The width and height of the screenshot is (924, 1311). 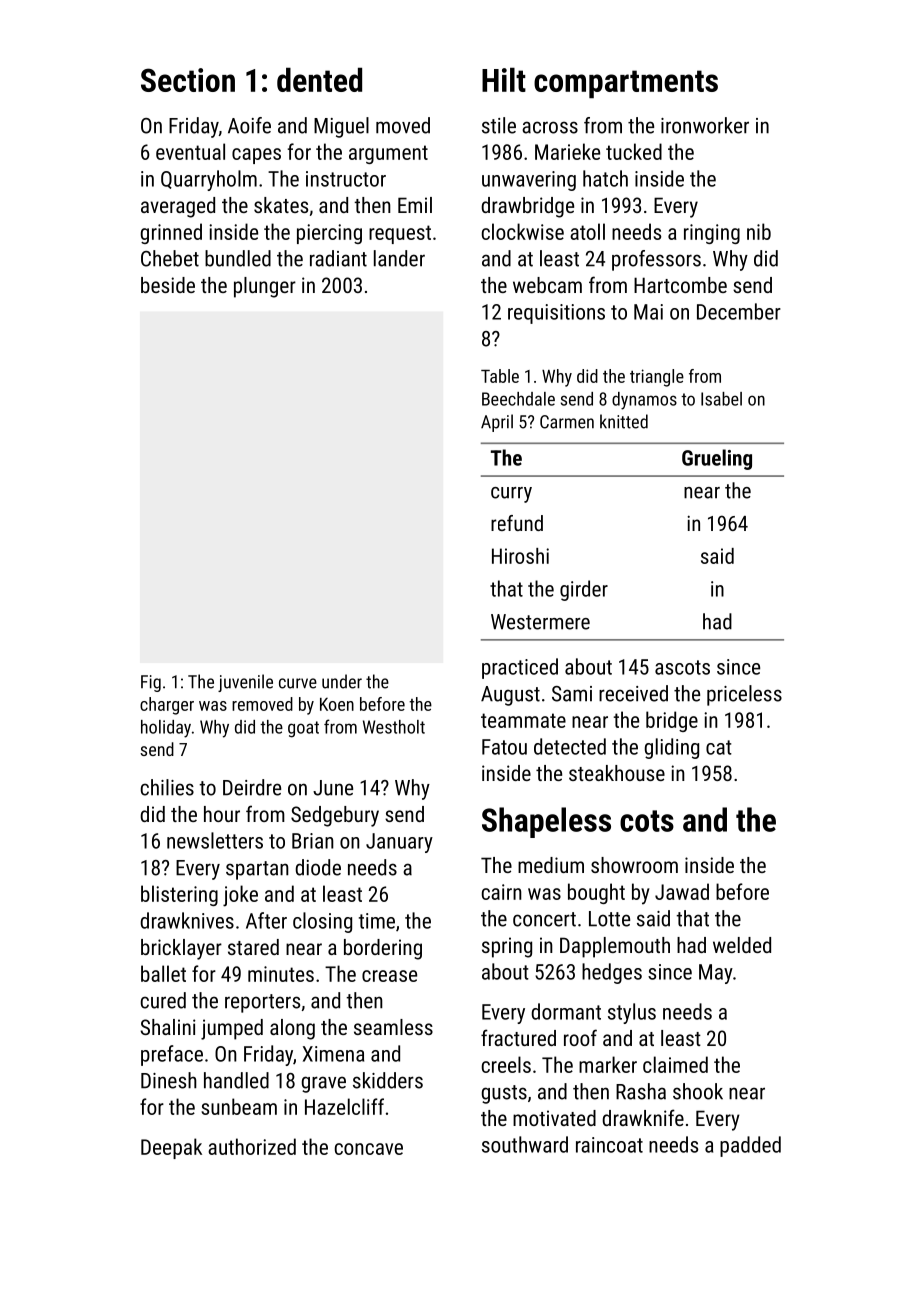 What do you see at coordinates (151, 683) in the screenshot?
I see `Fig` at bounding box center [151, 683].
